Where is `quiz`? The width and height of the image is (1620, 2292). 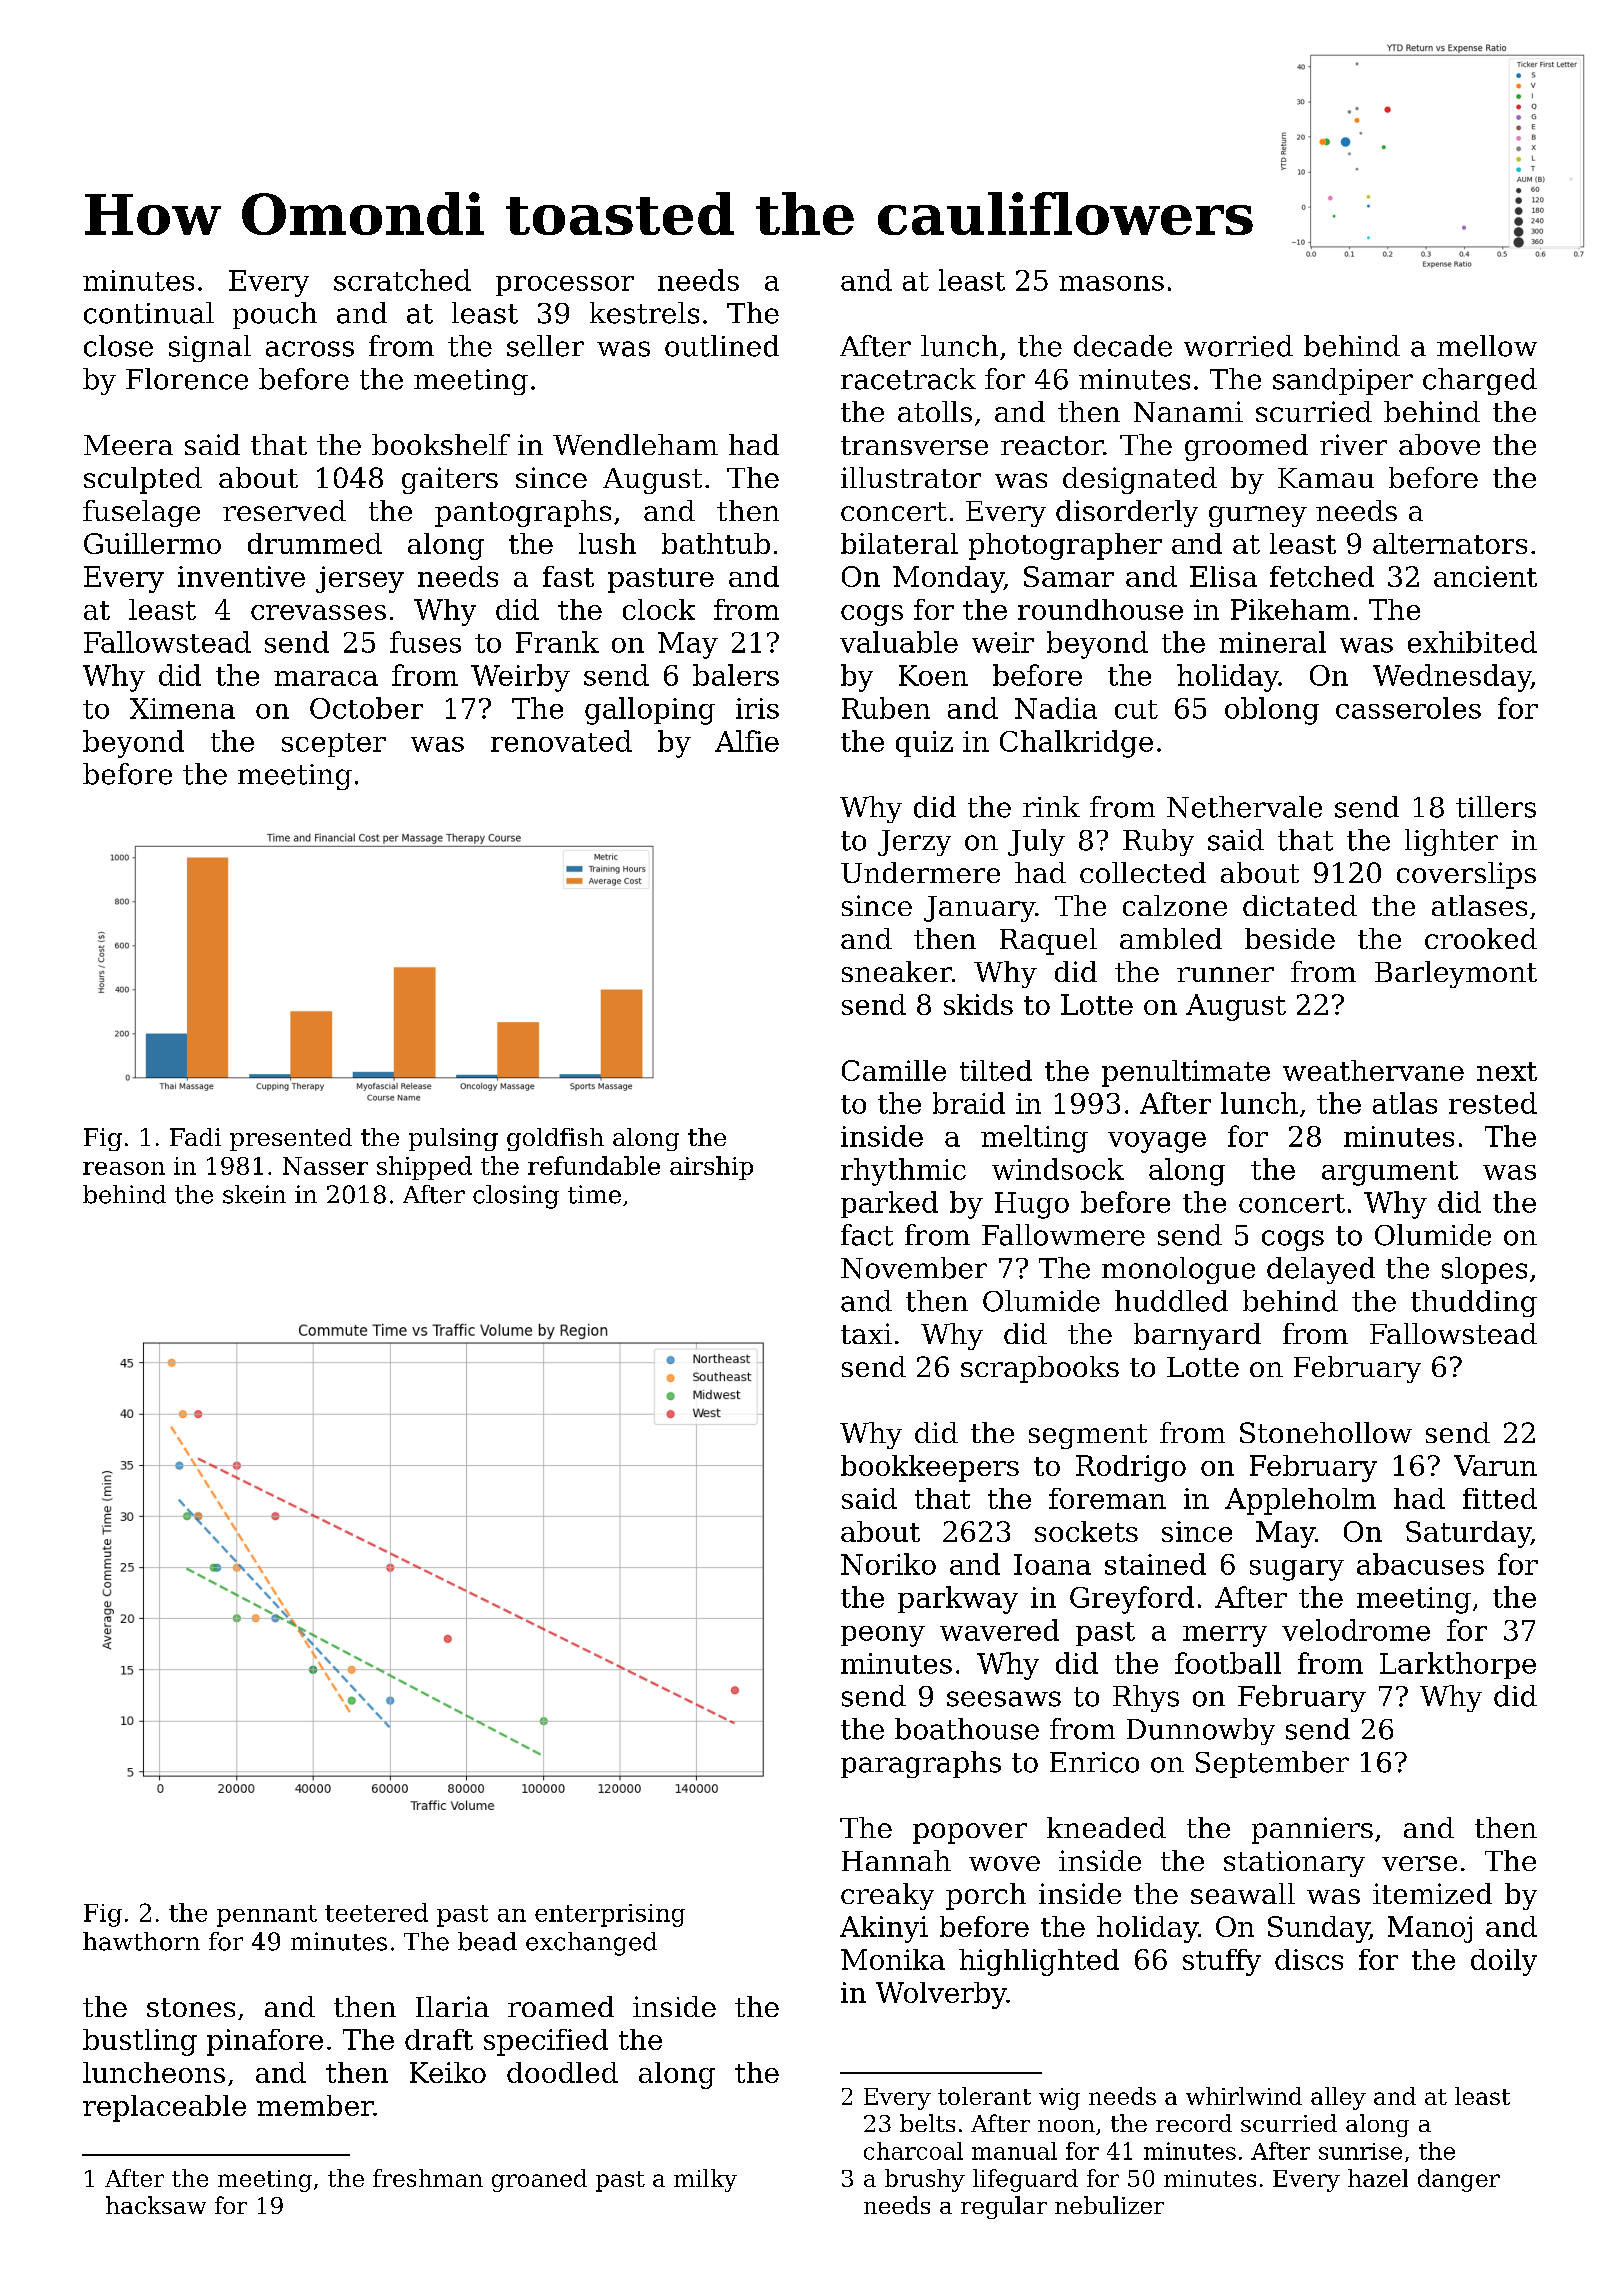
quiz is located at coordinates (924, 744).
